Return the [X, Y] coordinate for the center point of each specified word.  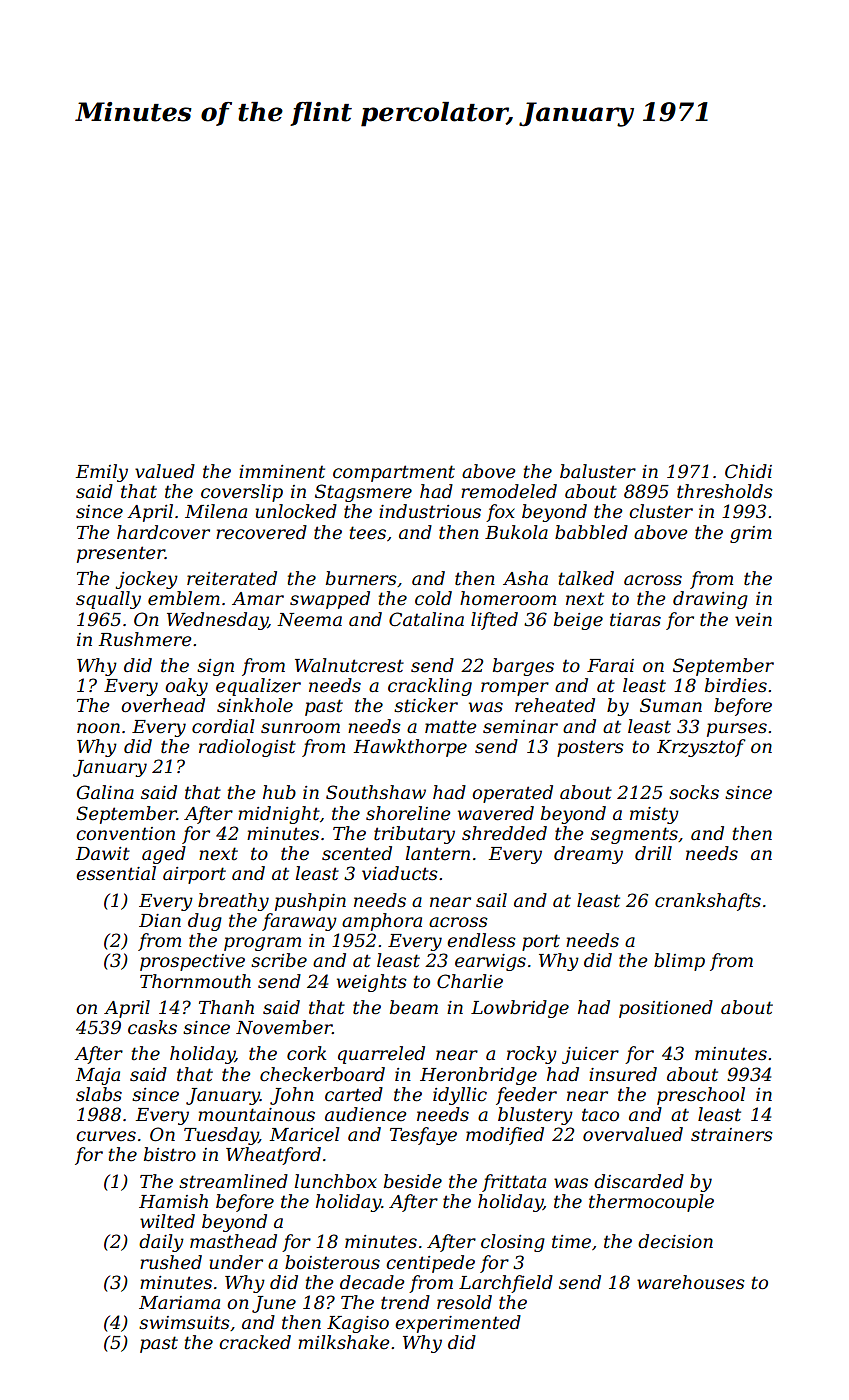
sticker [426, 705]
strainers [732, 1135]
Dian [160, 920]
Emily [101, 473]
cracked [255, 1342]
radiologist [247, 748]
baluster [598, 471]
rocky [532, 1055]
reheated [555, 705]
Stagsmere [363, 493]
